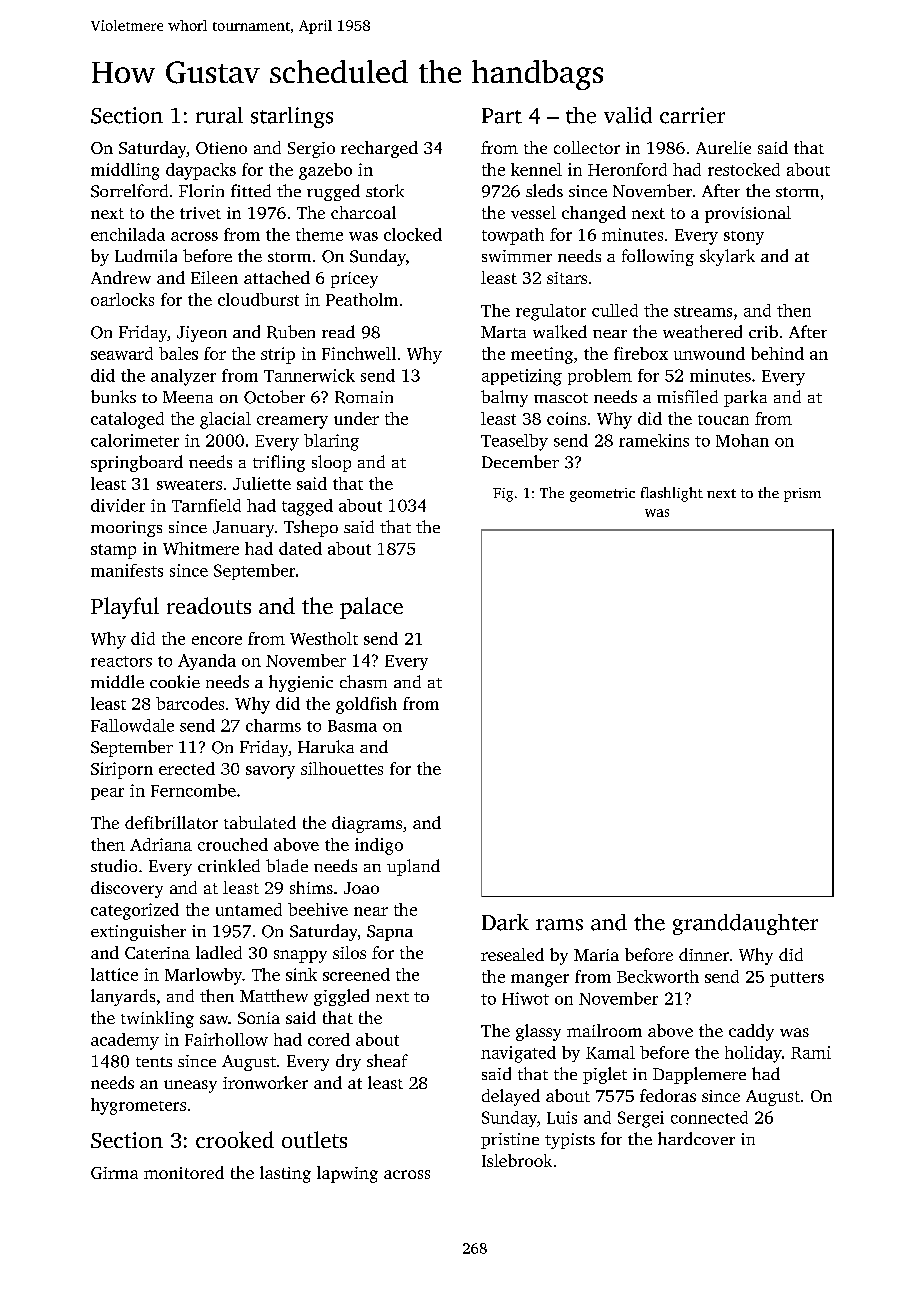 This document has width=924, height=1314. Describe the element at coordinates (154, 1062) in the document. I see `tents` at that location.
